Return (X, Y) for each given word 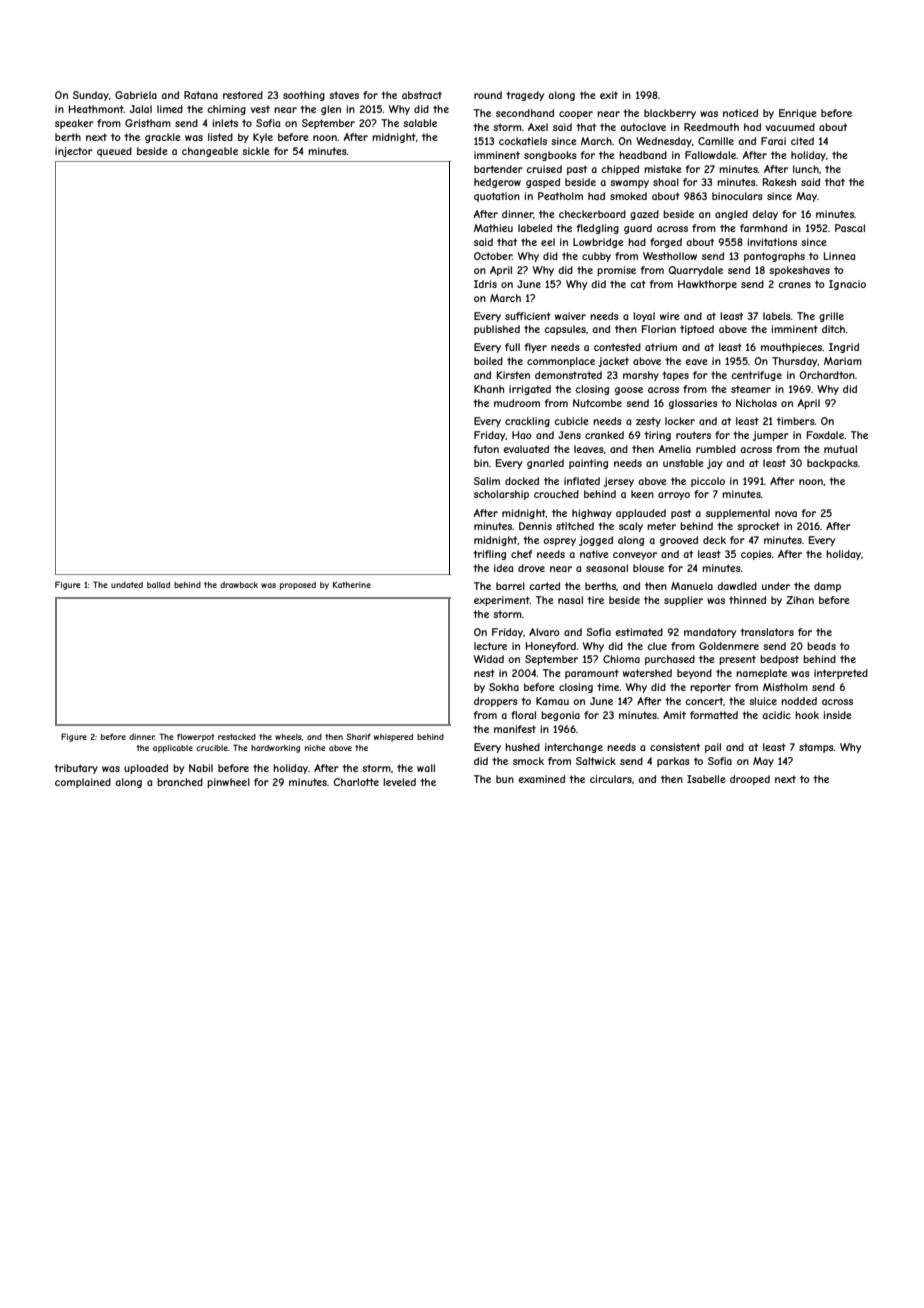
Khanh (489, 389)
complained (83, 783)
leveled (399, 782)
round (488, 95)
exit (609, 95)
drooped (750, 780)
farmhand (763, 228)
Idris (485, 284)
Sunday (91, 96)
